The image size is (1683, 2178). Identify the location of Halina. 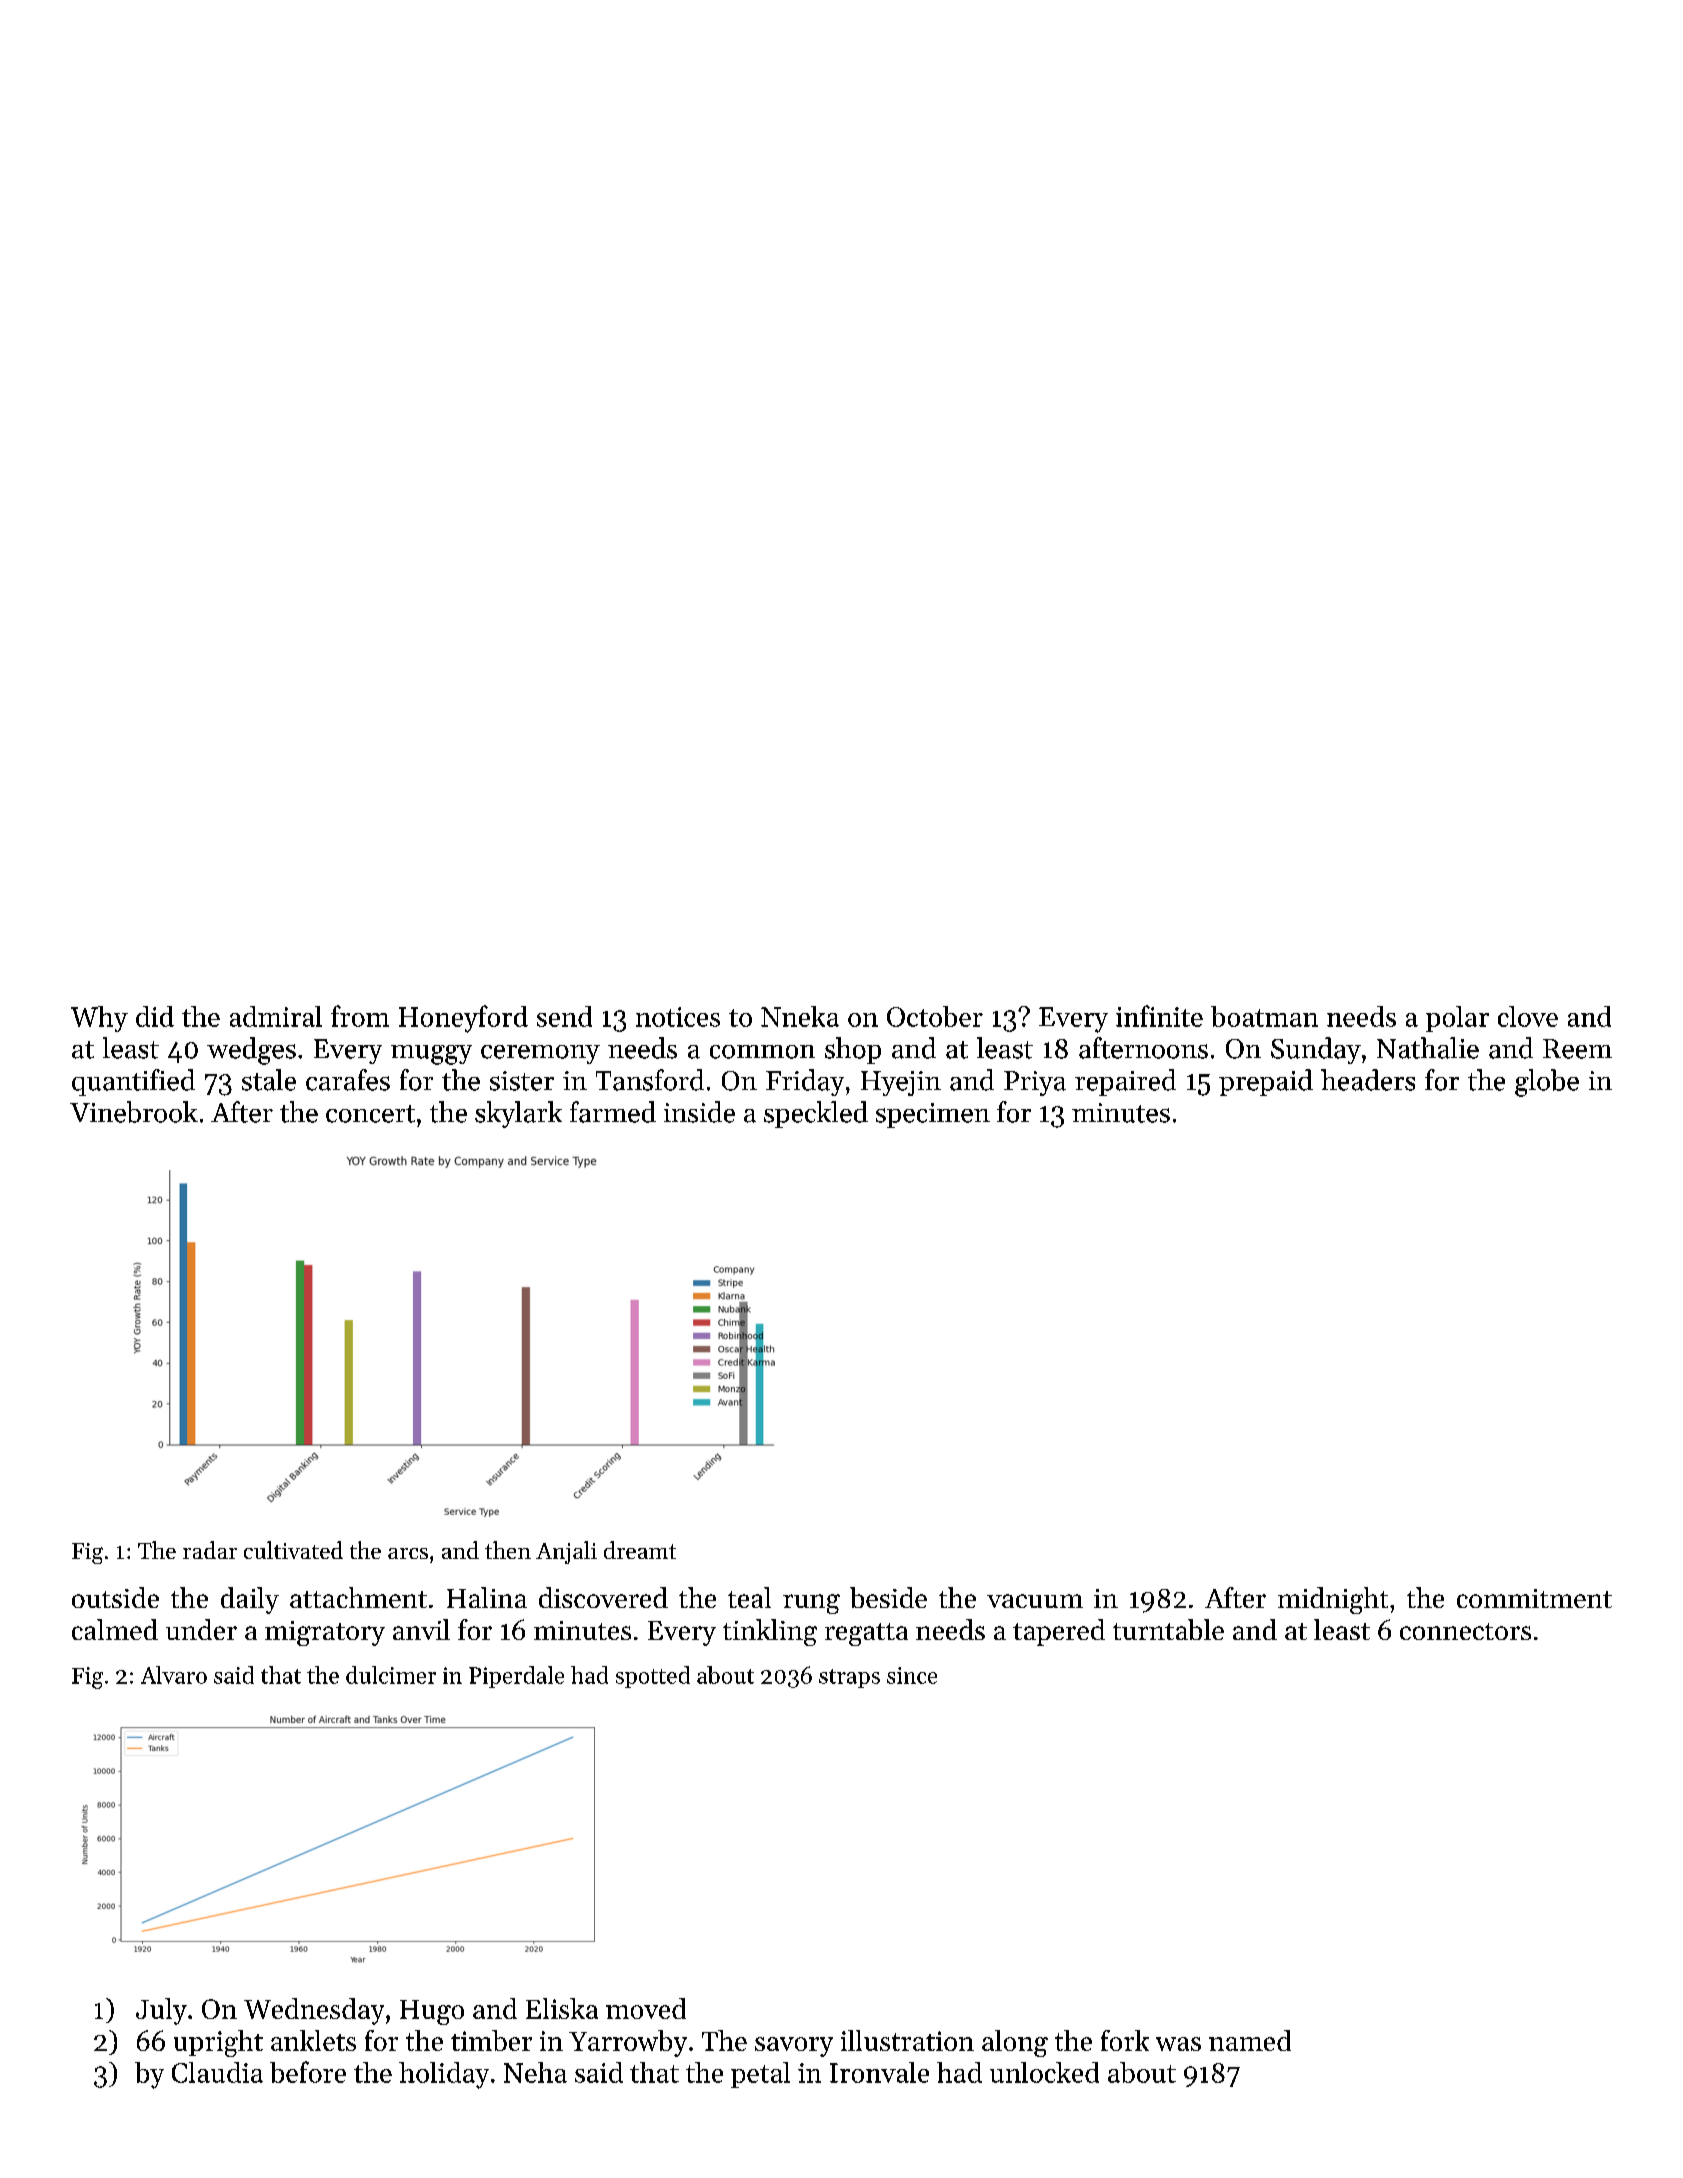
(487, 1597).
